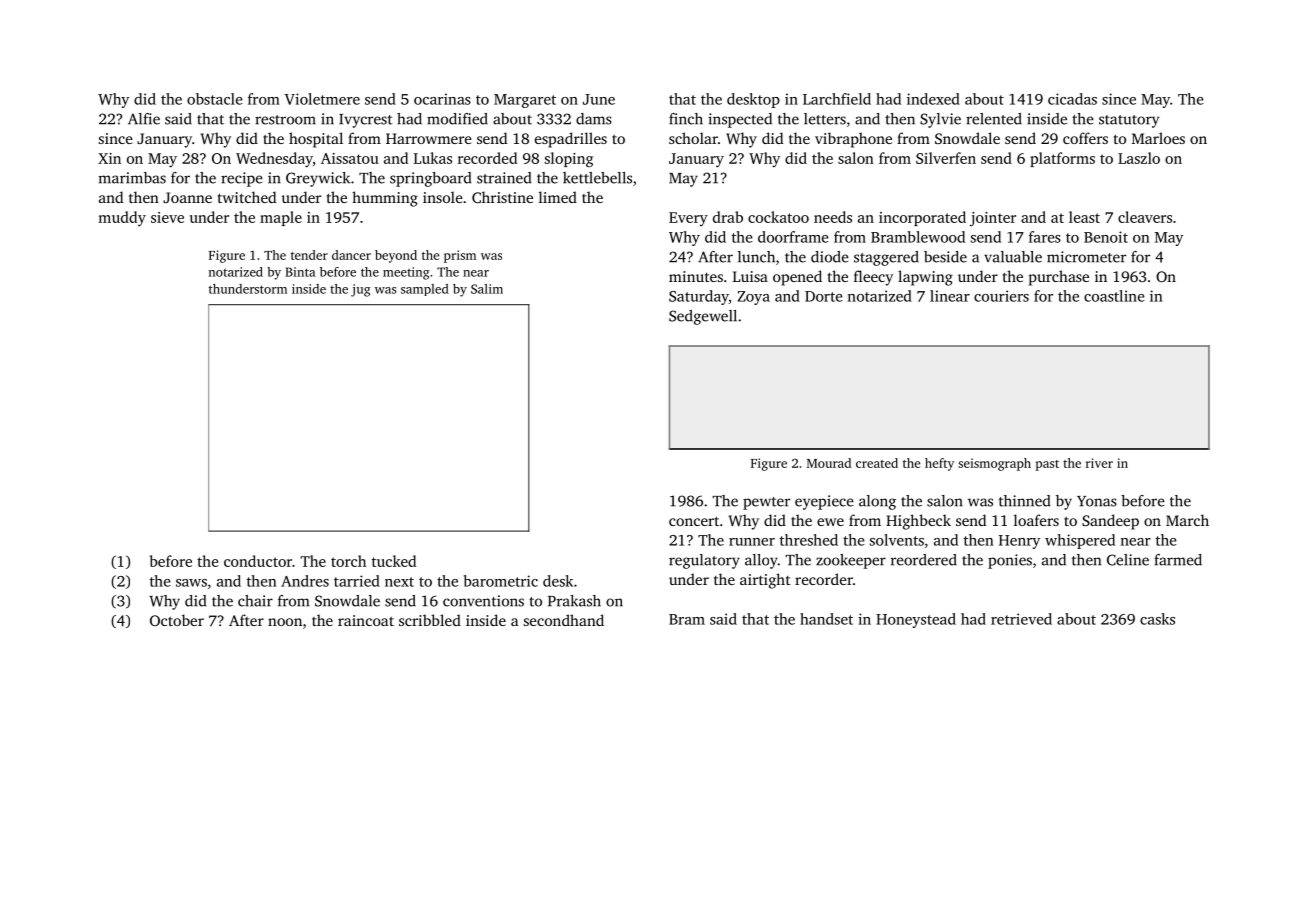 Image resolution: width=1308 pixels, height=924 pixels. Describe the element at coordinates (258, 561) in the image. I see `conductor` at that location.
